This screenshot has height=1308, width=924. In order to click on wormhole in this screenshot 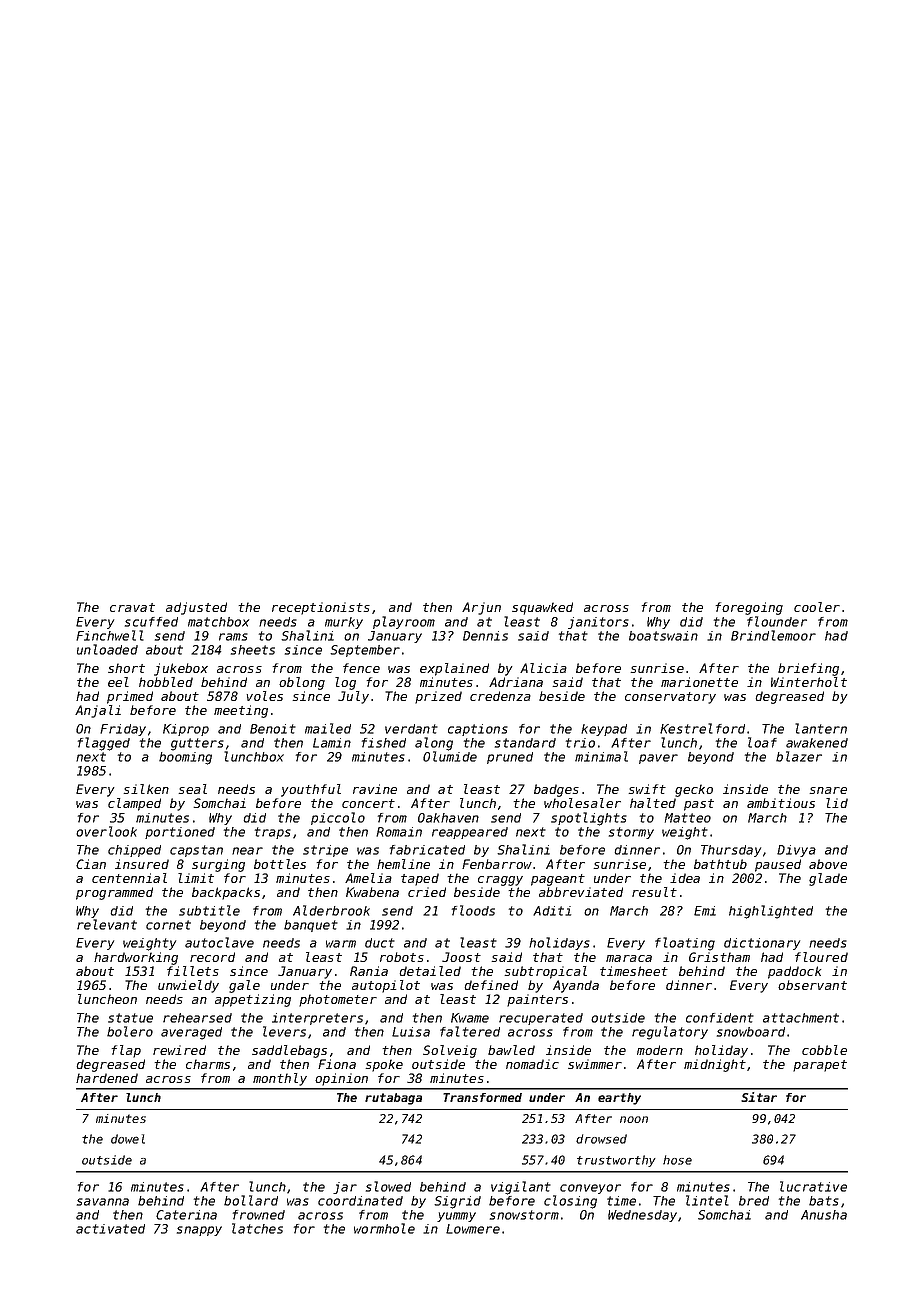, I will do `click(384, 1228)`.
